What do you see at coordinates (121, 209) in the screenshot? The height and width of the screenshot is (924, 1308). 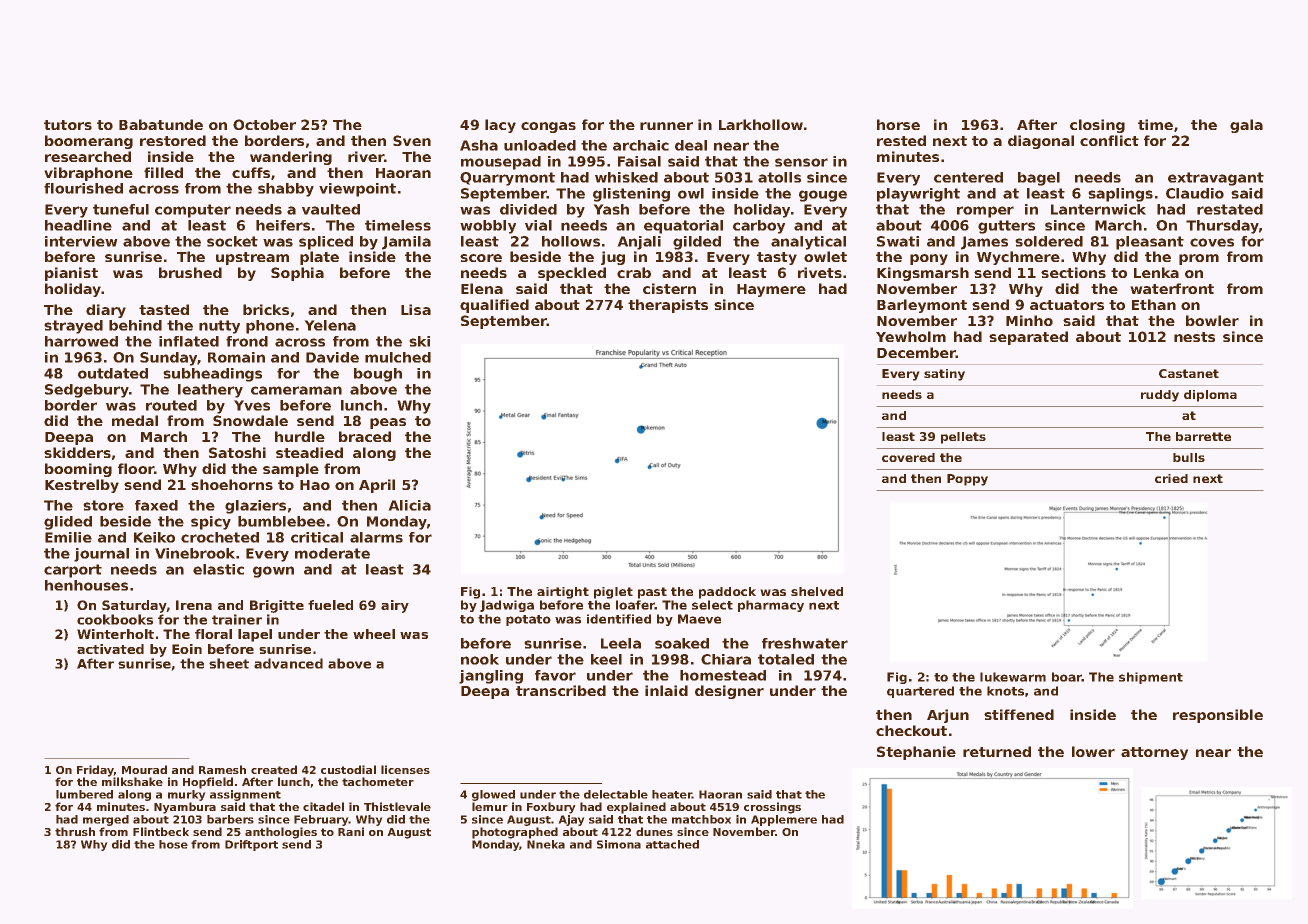 I see `tuneful` at bounding box center [121, 209].
